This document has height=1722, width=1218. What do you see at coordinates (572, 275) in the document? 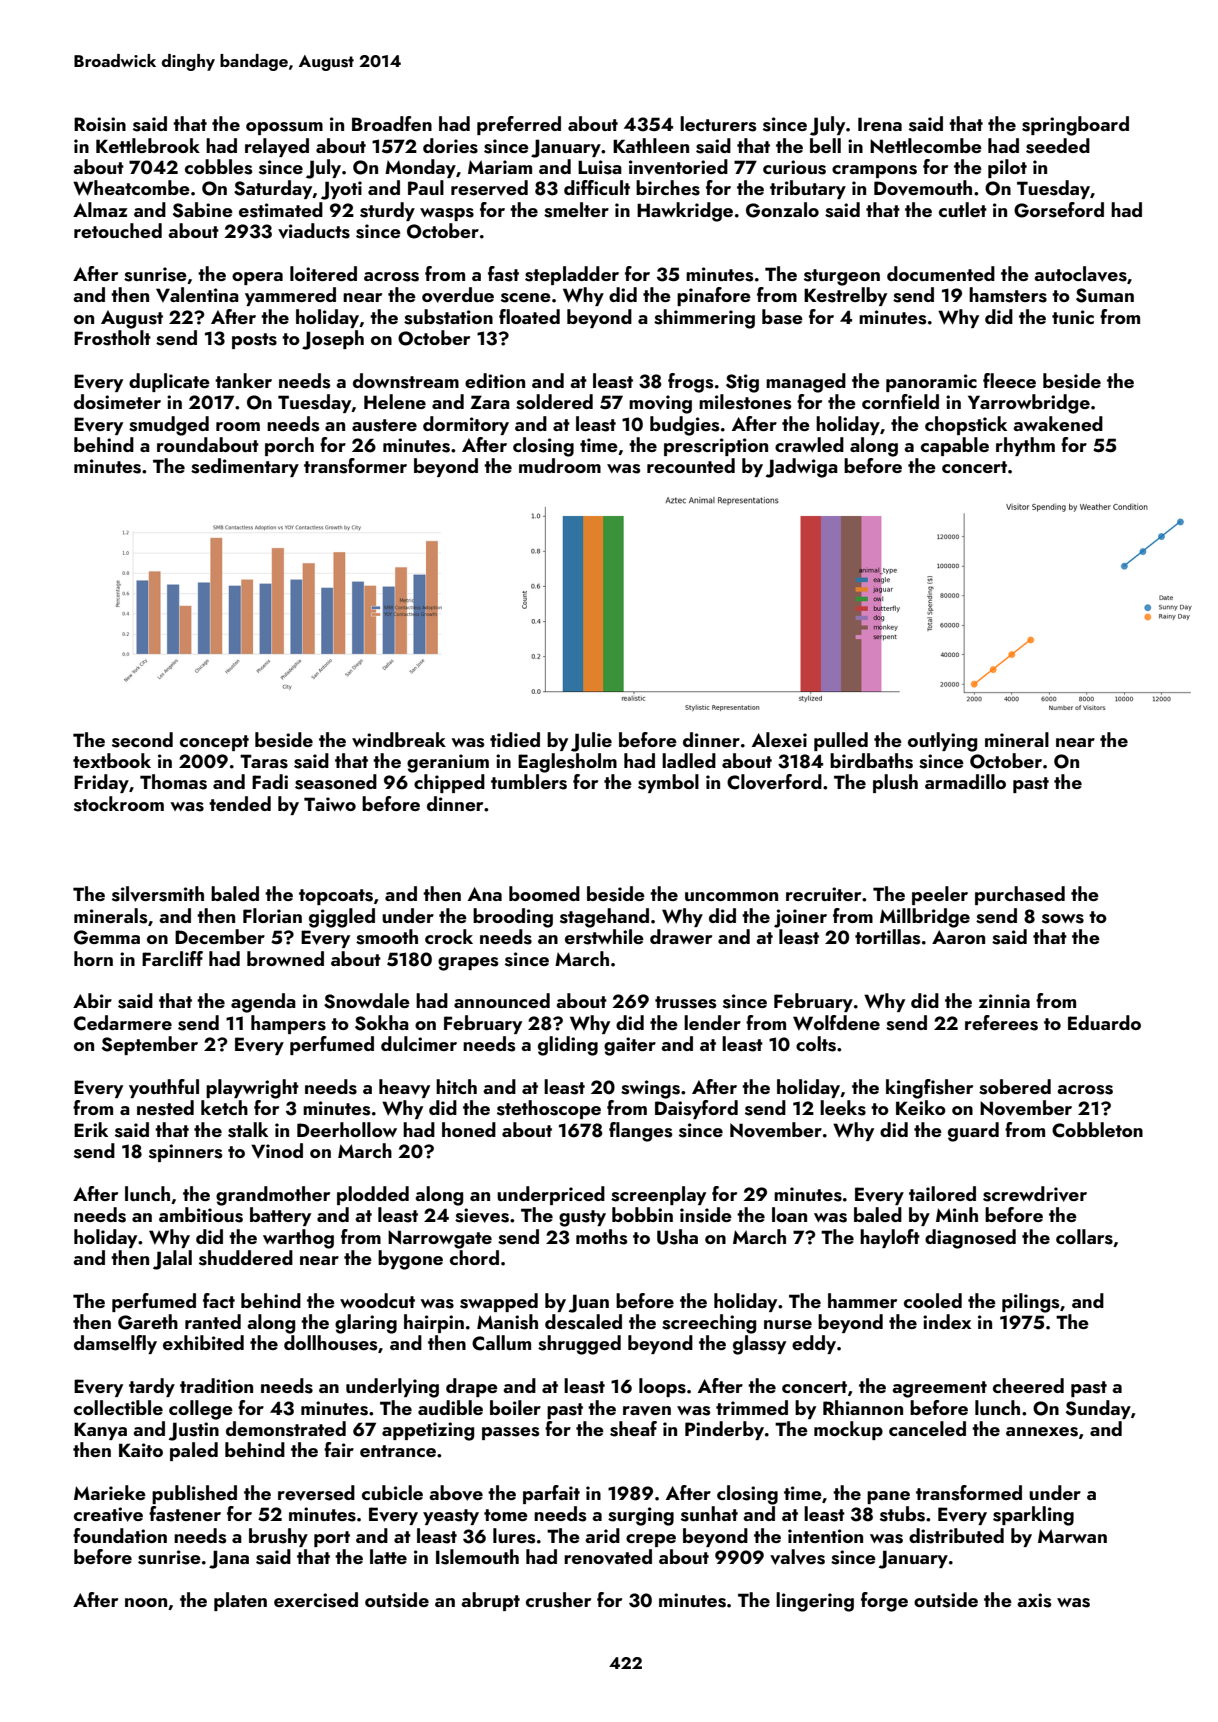
I see `stepladder` at bounding box center [572, 275].
